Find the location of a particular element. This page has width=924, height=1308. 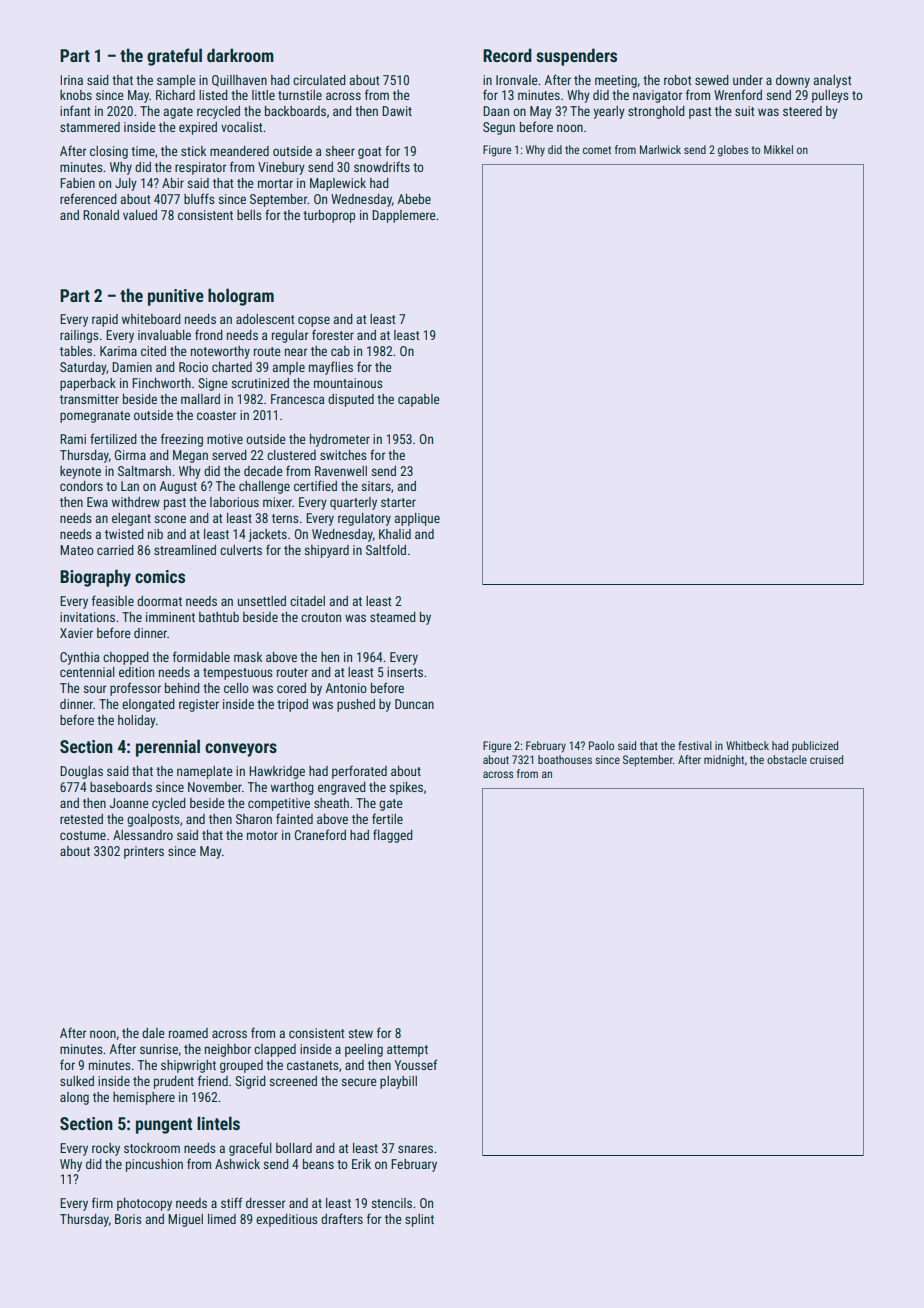

Wrenford is located at coordinates (738, 94).
